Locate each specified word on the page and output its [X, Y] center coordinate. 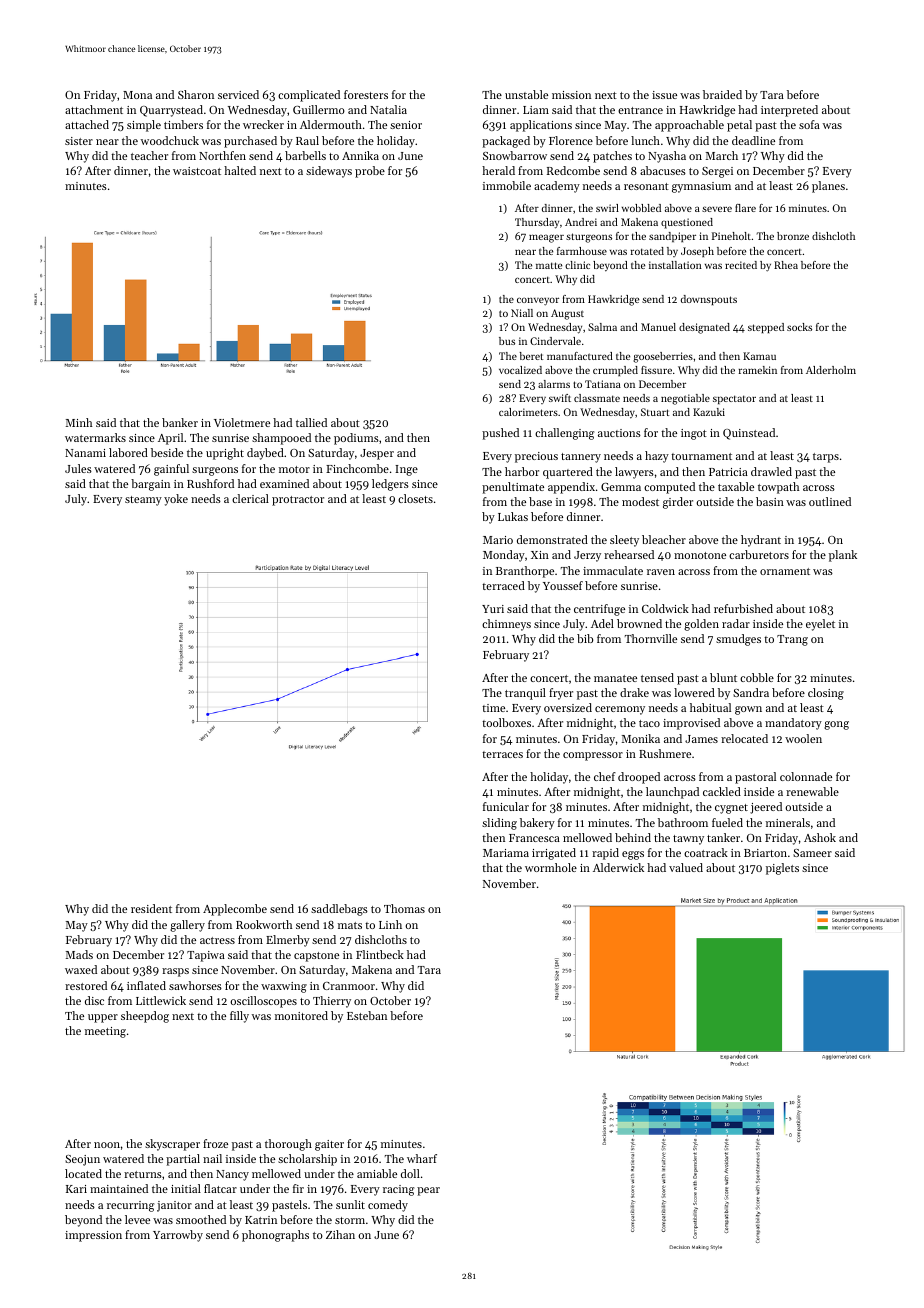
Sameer [812, 853]
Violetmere [242, 422]
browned [639, 623]
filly [239, 1017]
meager [546, 238]
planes [828, 187]
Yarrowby [178, 1236]
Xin [540, 555]
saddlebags [339, 910]
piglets [782, 869]
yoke [176, 500]
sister [79, 141]
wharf [422, 1158]
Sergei [717, 172]
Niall [522, 313]
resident [151, 908]
